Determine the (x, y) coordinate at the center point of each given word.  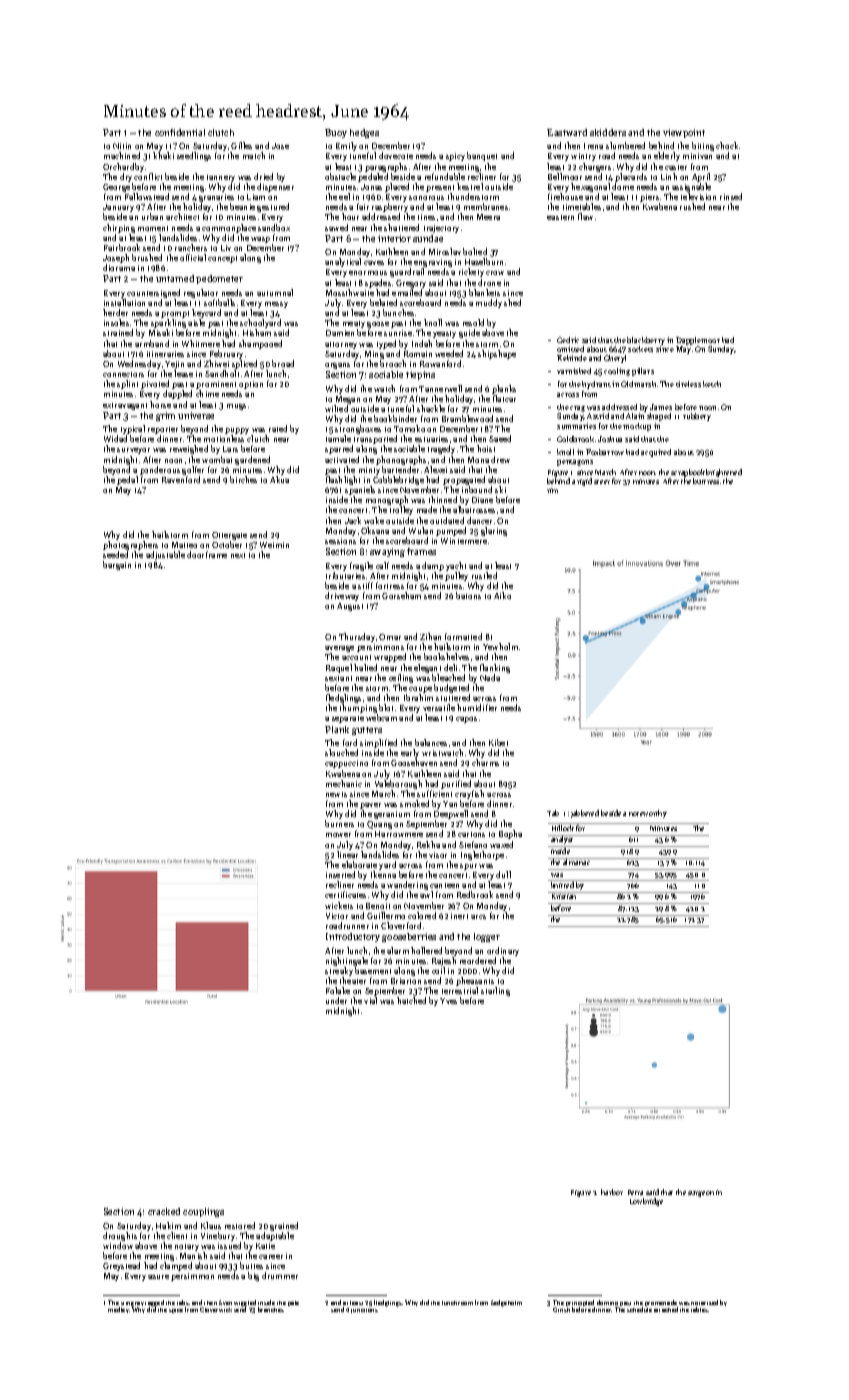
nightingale (347, 961)
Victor (337, 916)
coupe (420, 690)
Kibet (498, 742)
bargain (117, 565)
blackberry (646, 341)
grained (284, 1226)
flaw (585, 216)
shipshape (497, 354)
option (251, 385)
